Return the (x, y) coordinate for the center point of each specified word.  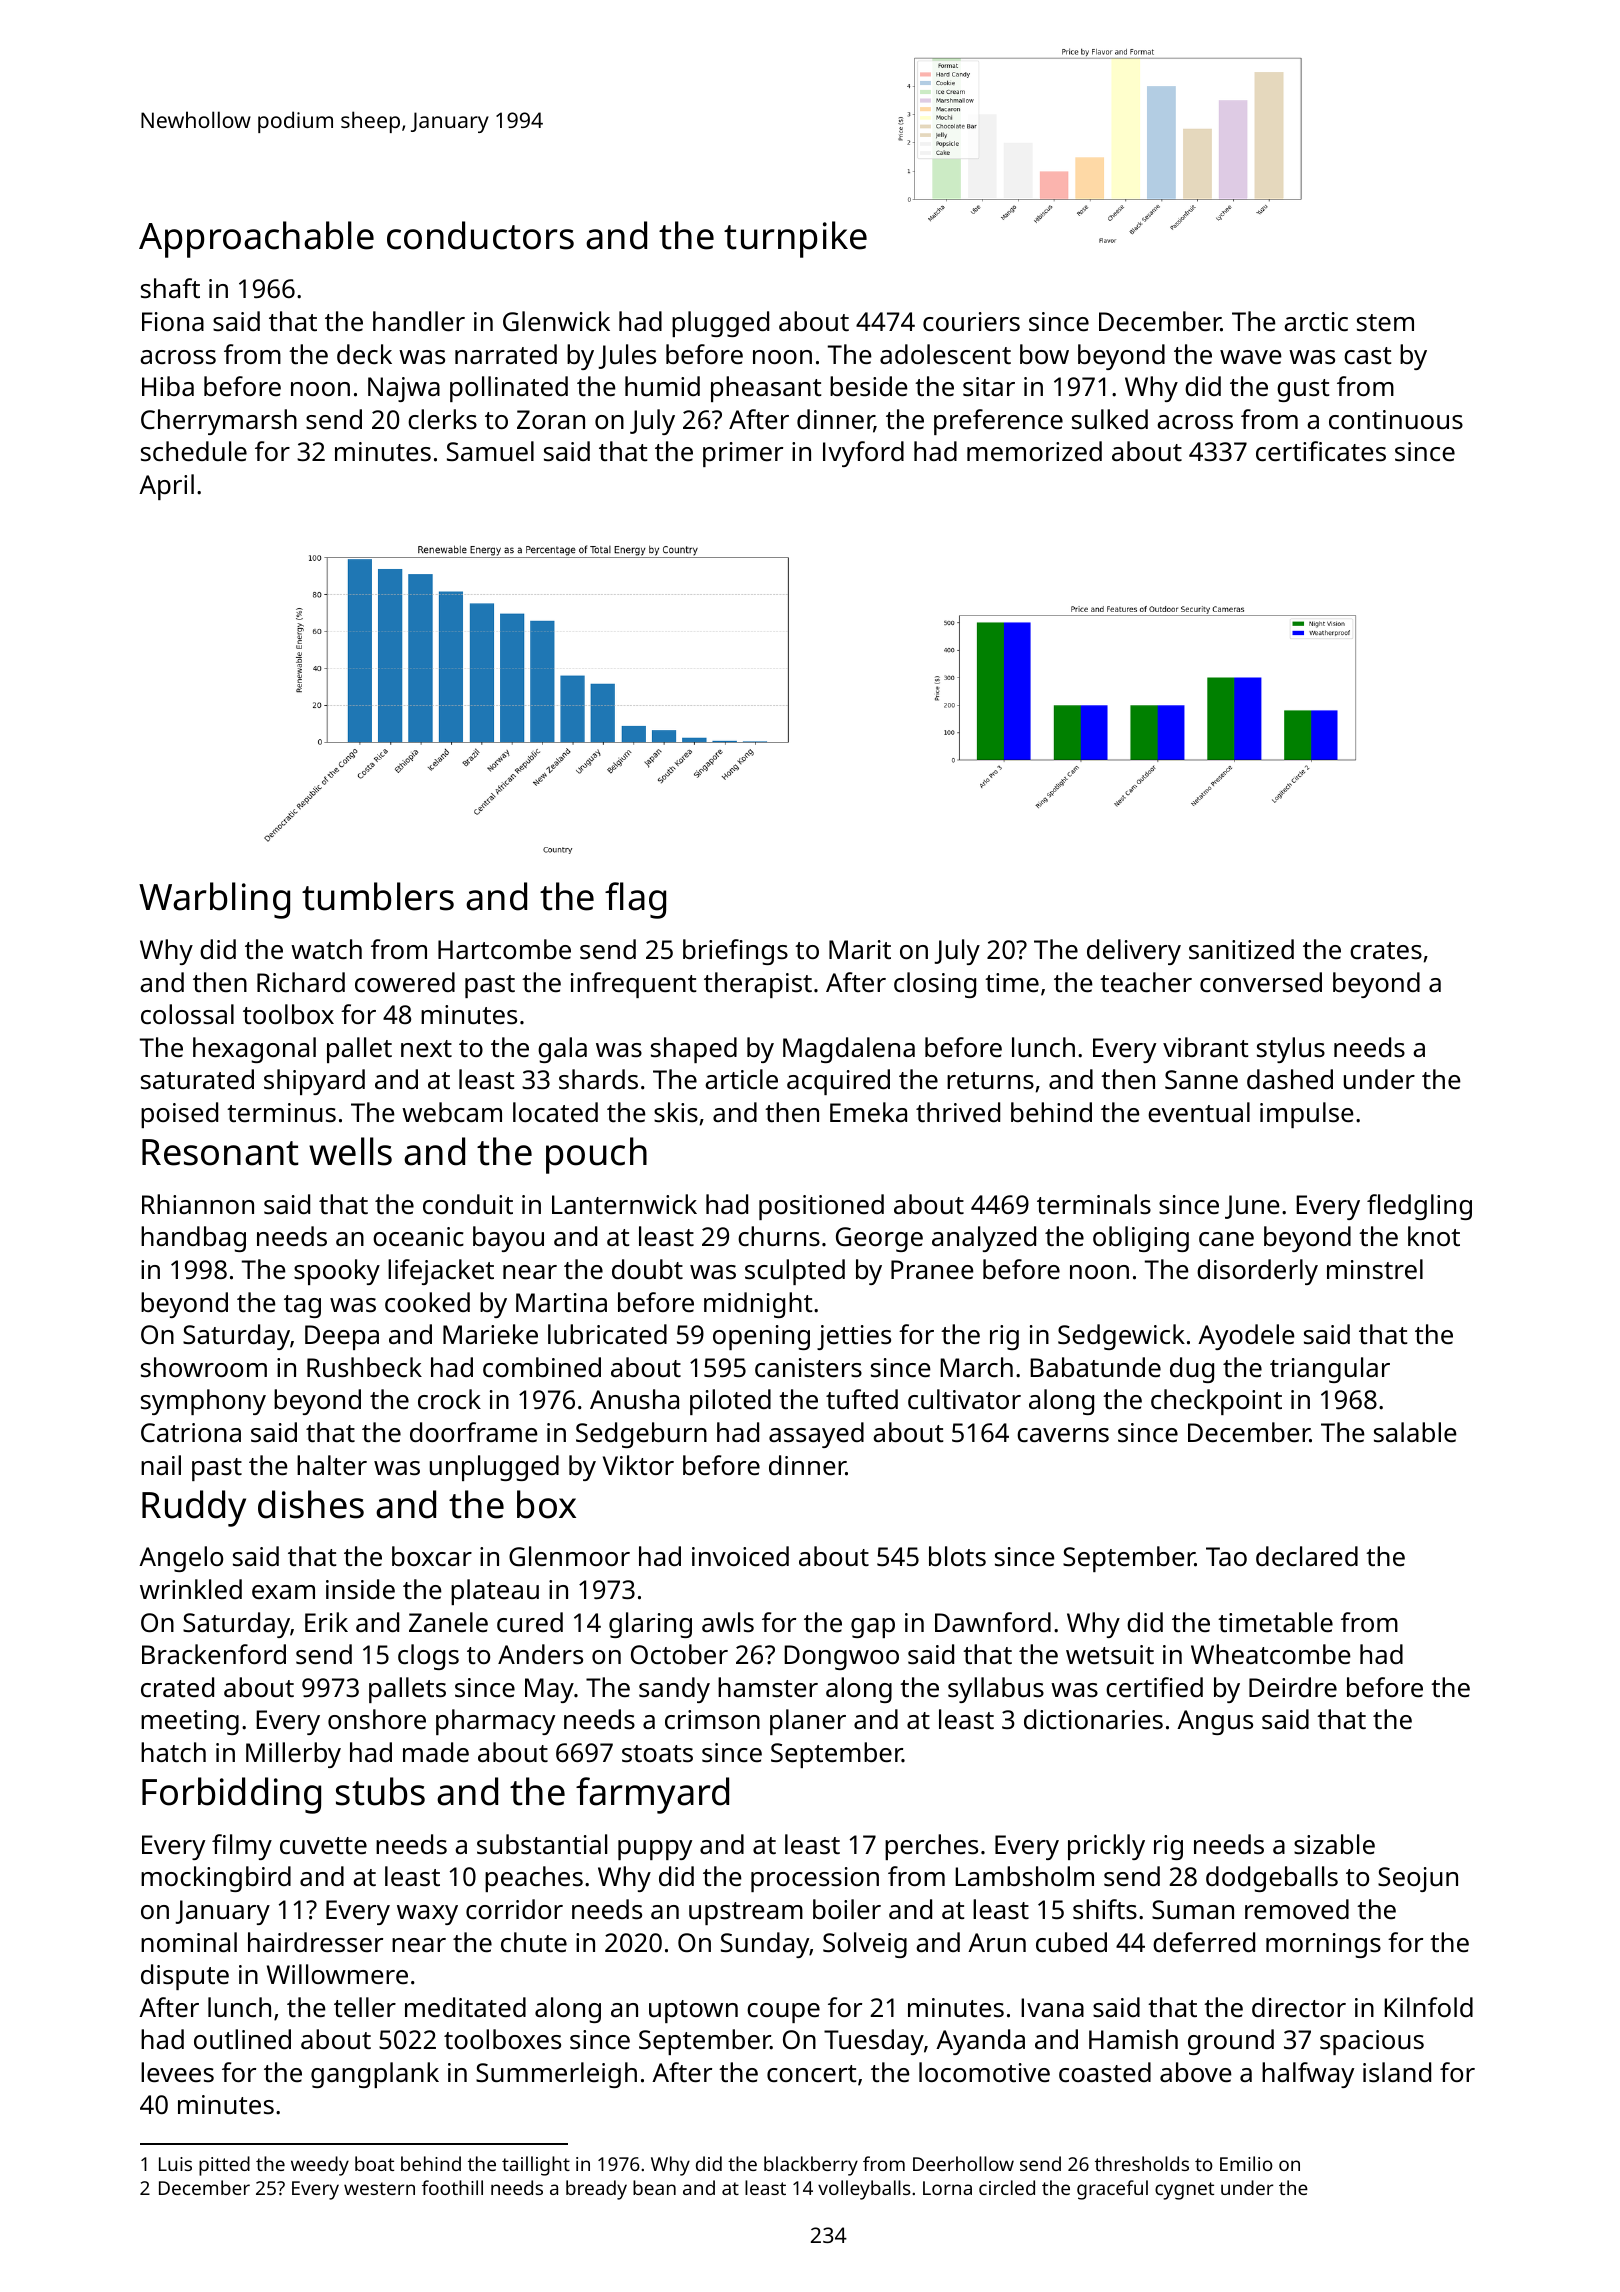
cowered (405, 982)
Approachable (256, 239)
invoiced (740, 1556)
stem (1385, 323)
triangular (1330, 1370)
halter (332, 1465)
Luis (175, 2164)
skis (676, 1112)
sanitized (1241, 949)
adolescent (945, 354)
